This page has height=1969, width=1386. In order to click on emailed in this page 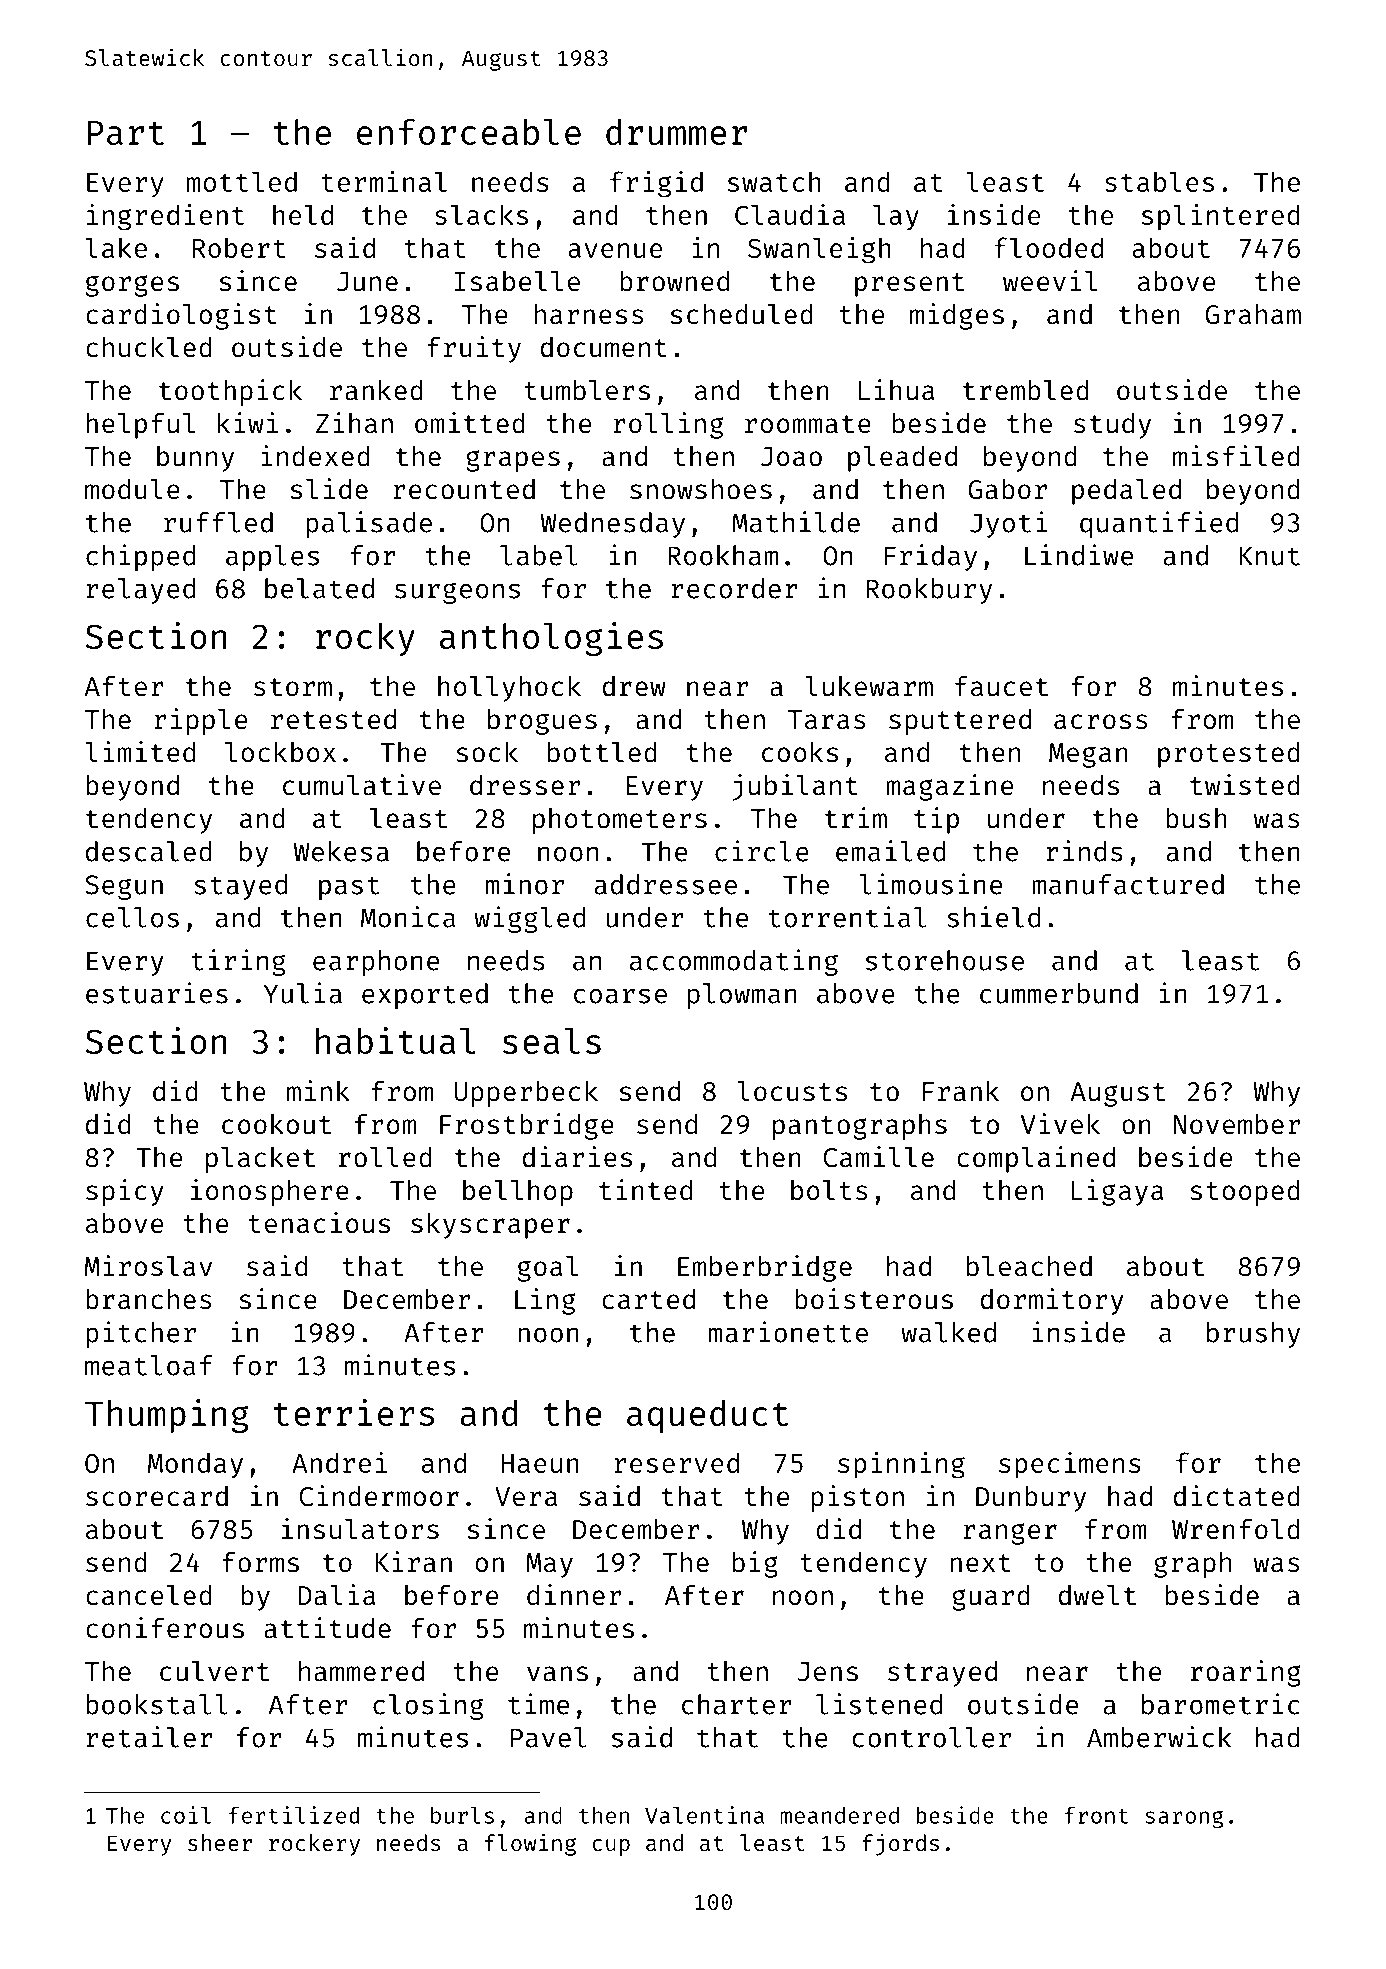, I will do `click(890, 851)`.
